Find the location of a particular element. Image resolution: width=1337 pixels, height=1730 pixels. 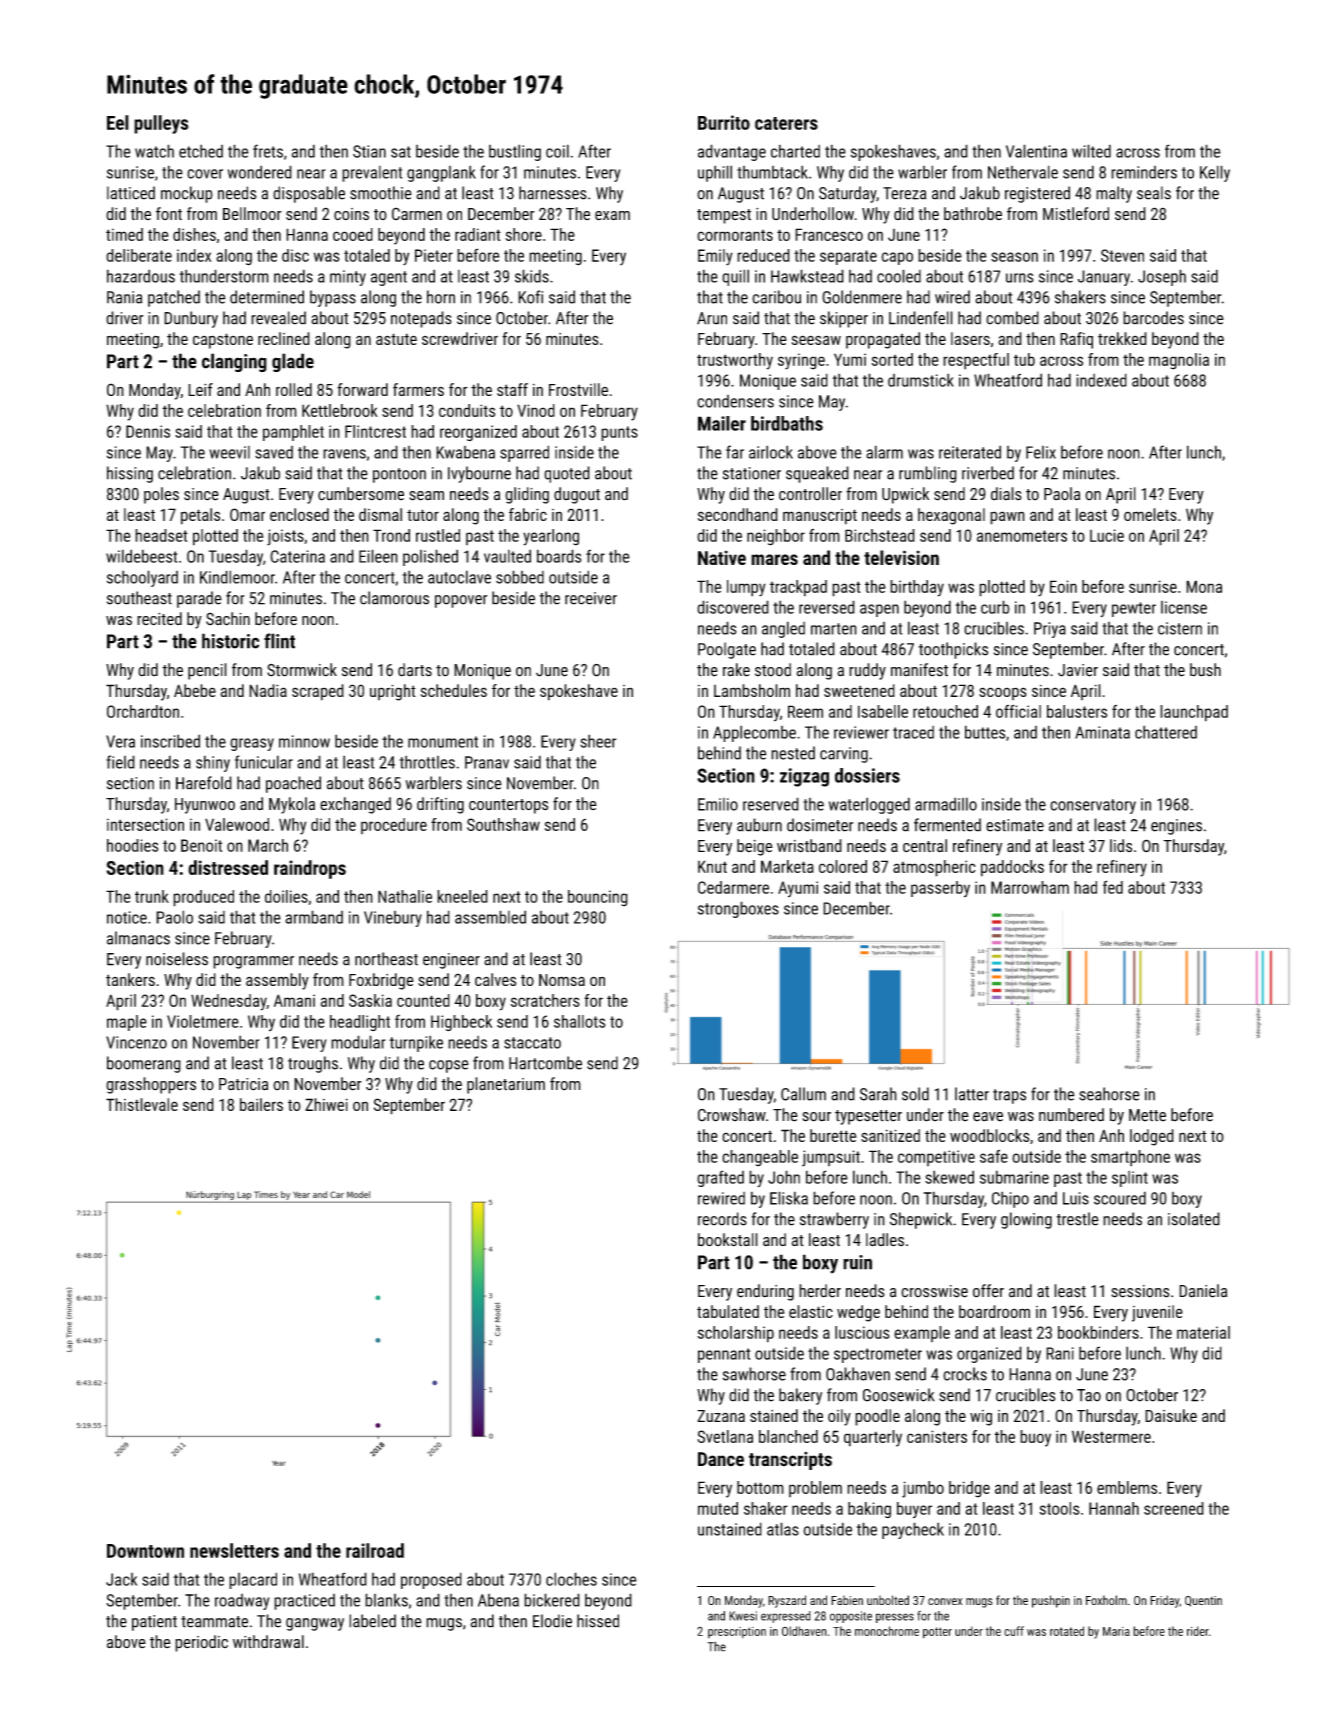

periodic is located at coordinates (201, 1643).
